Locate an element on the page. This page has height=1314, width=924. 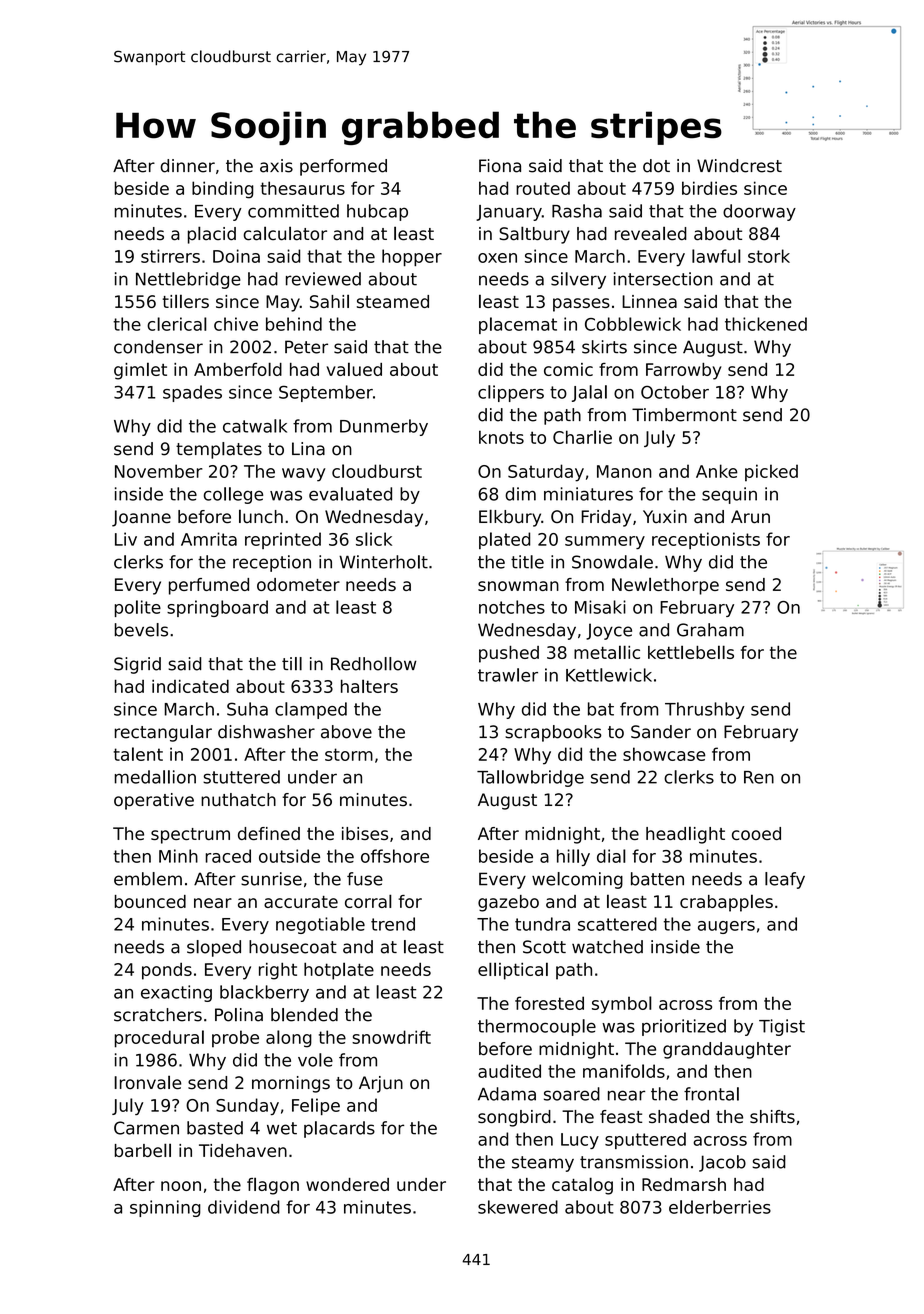
binding is located at coordinates (223, 190).
